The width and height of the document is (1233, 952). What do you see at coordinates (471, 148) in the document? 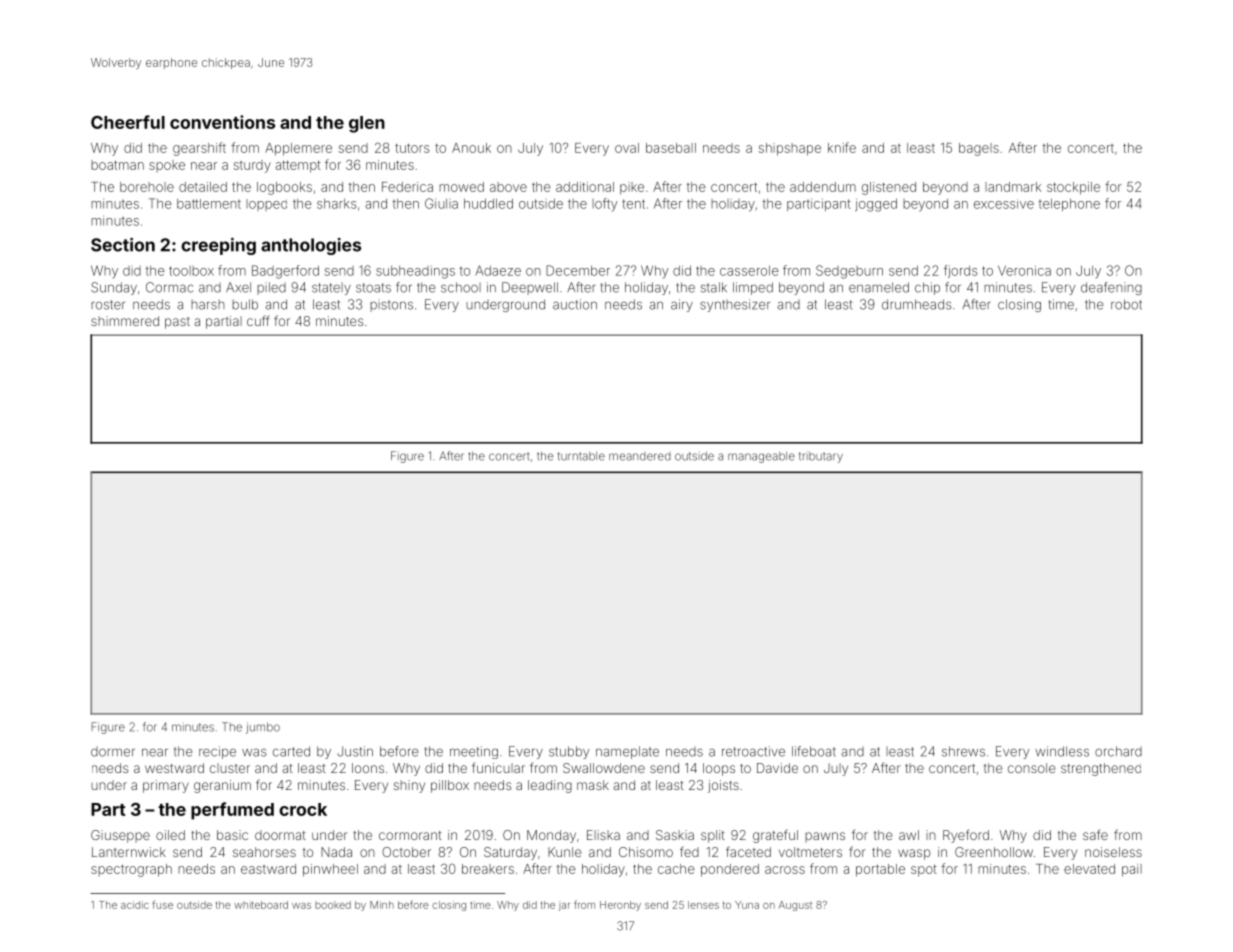
I see `Anouk` at bounding box center [471, 148].
